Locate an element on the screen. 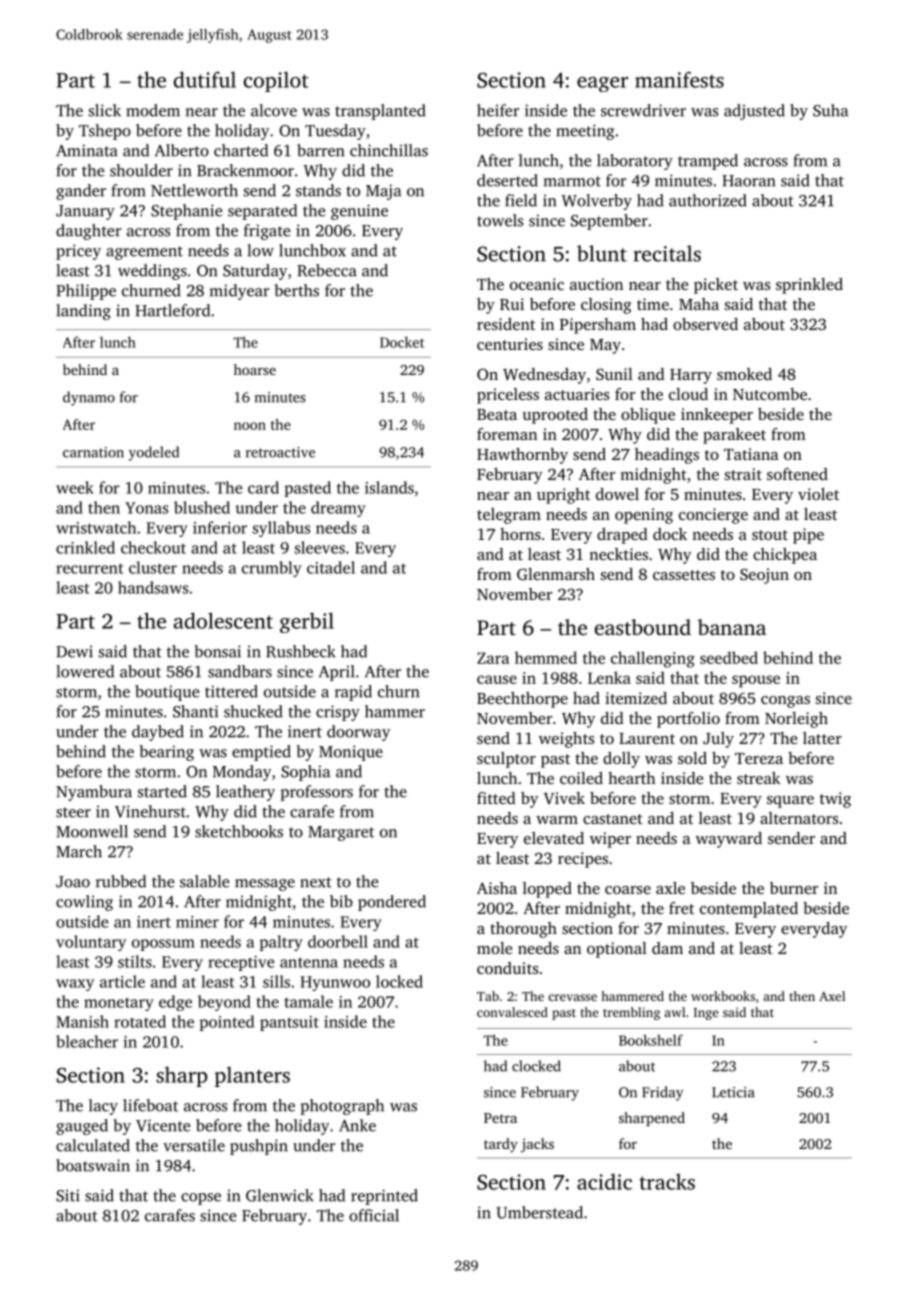  Alberto is located at coordinates (182, 150).
